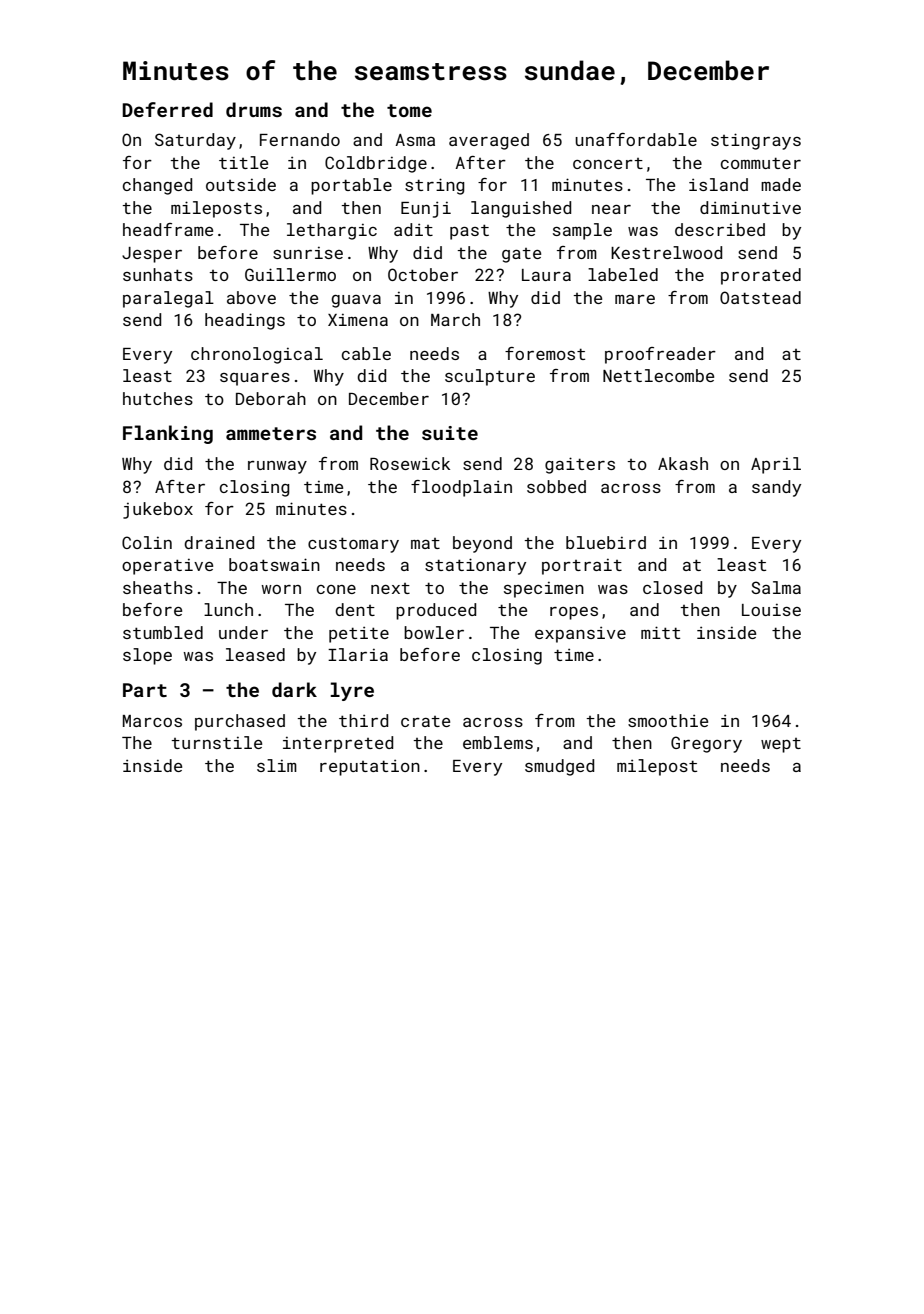  I want to click on Part, so click(145, 690).
